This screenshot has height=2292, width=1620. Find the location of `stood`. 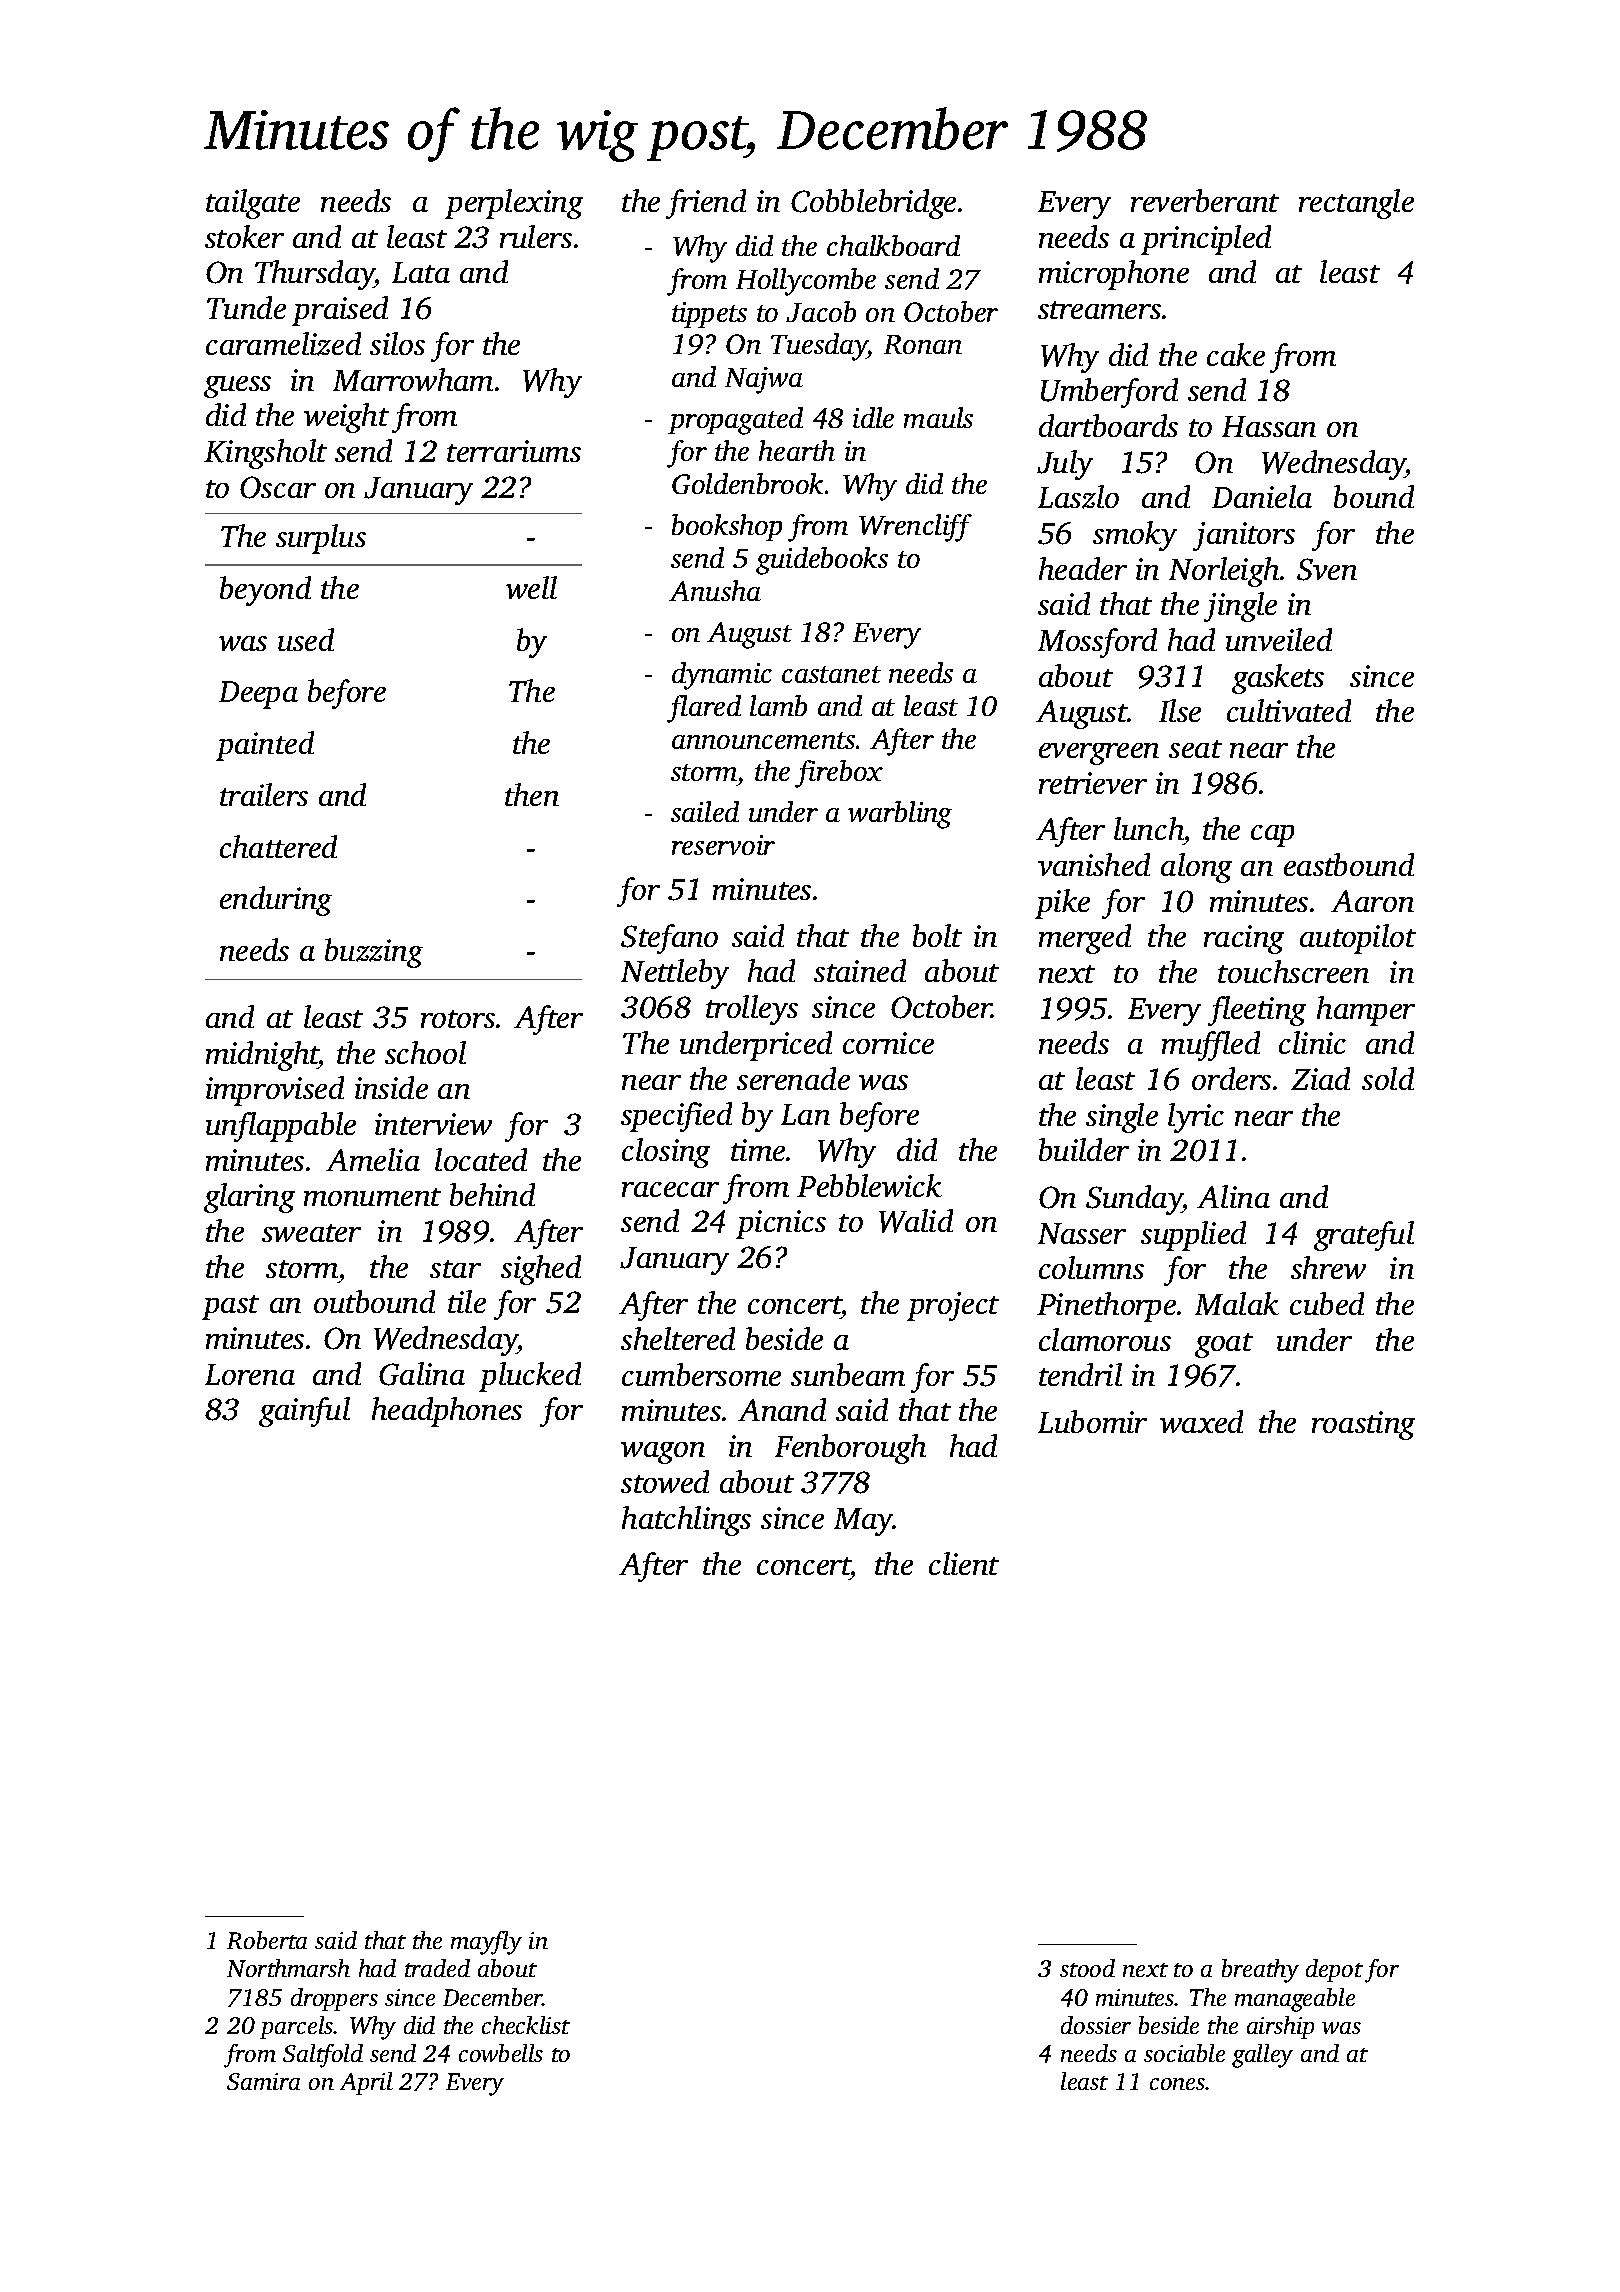

stood is located at coordinates (1087, 1968).
